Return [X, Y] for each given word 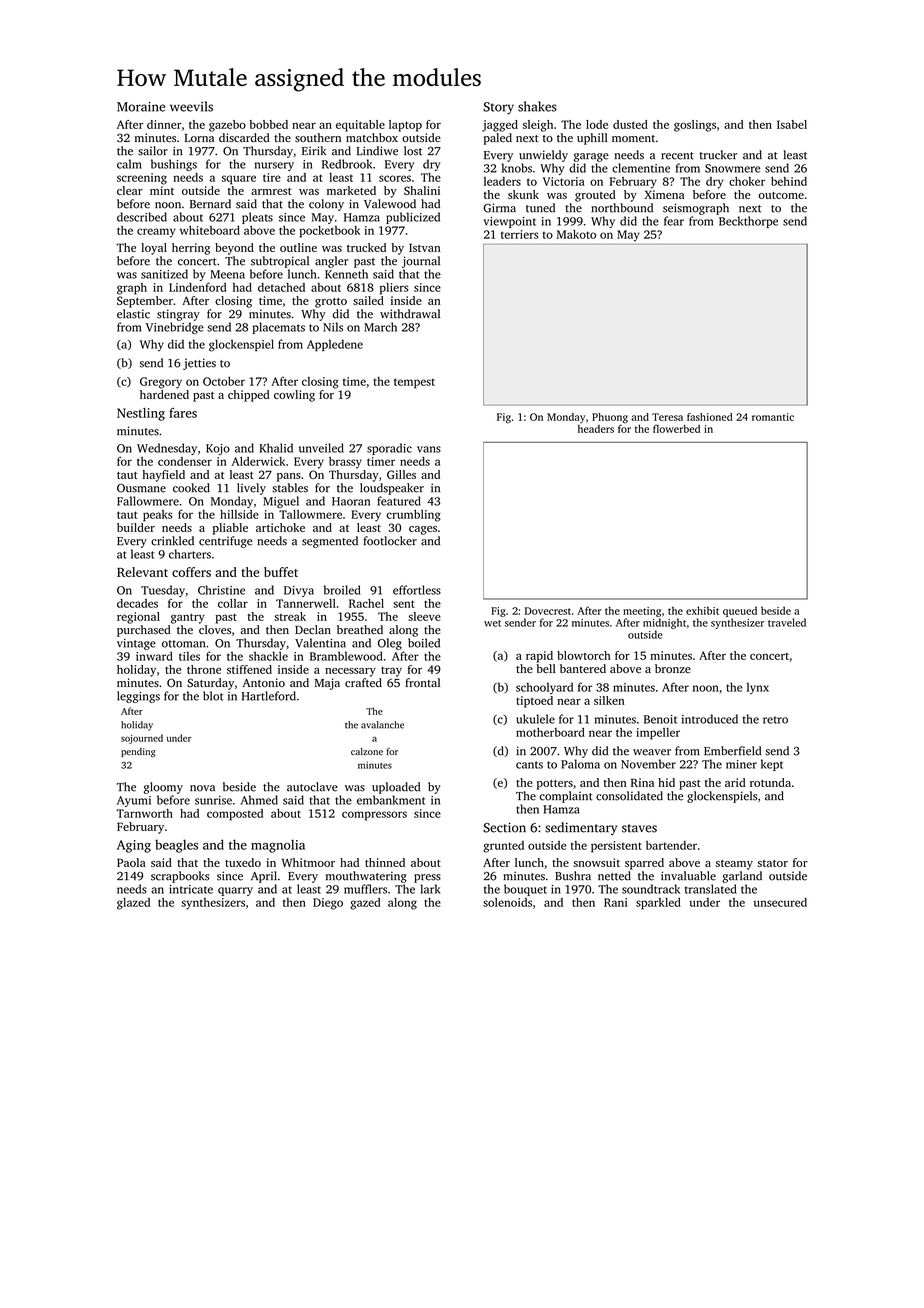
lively [251, 489]
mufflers [365, 889]
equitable [360, 126]
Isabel [792, 124]
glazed [133, 904]
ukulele [535, 719]
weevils [191, 106]
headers [596, 429]
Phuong [610, 418]
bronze [673, 668]
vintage [136, 644]
